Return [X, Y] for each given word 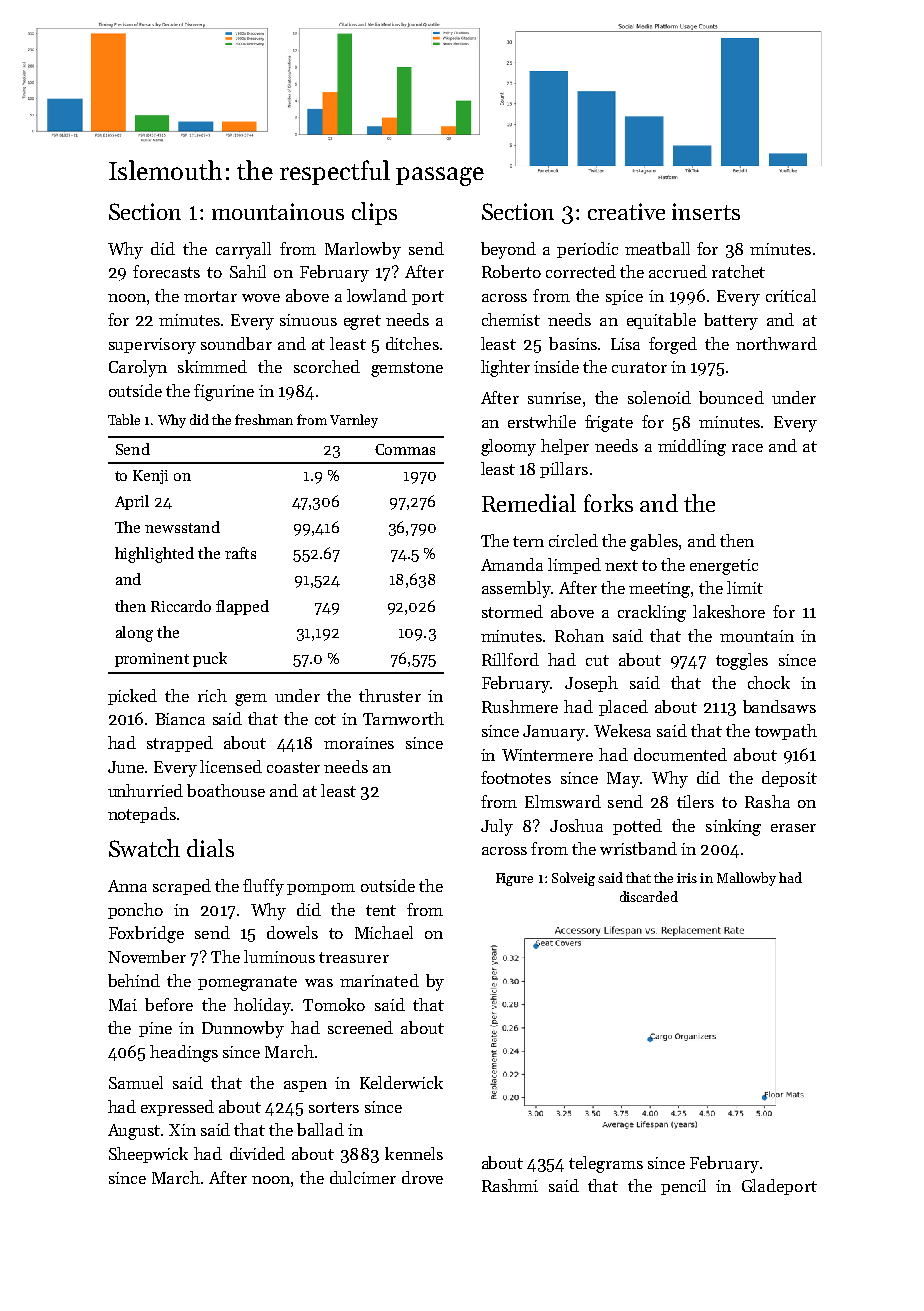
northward [776, 343]
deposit [789, 779]
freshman [264, 419]
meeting [659, 590]
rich [212, 695]
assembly [516, 589]
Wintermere [547, 755]
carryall [243, 250]
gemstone [407, 369]
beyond [508, 250]
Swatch [144, 848]
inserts [706, 211]
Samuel [136, 1082]
